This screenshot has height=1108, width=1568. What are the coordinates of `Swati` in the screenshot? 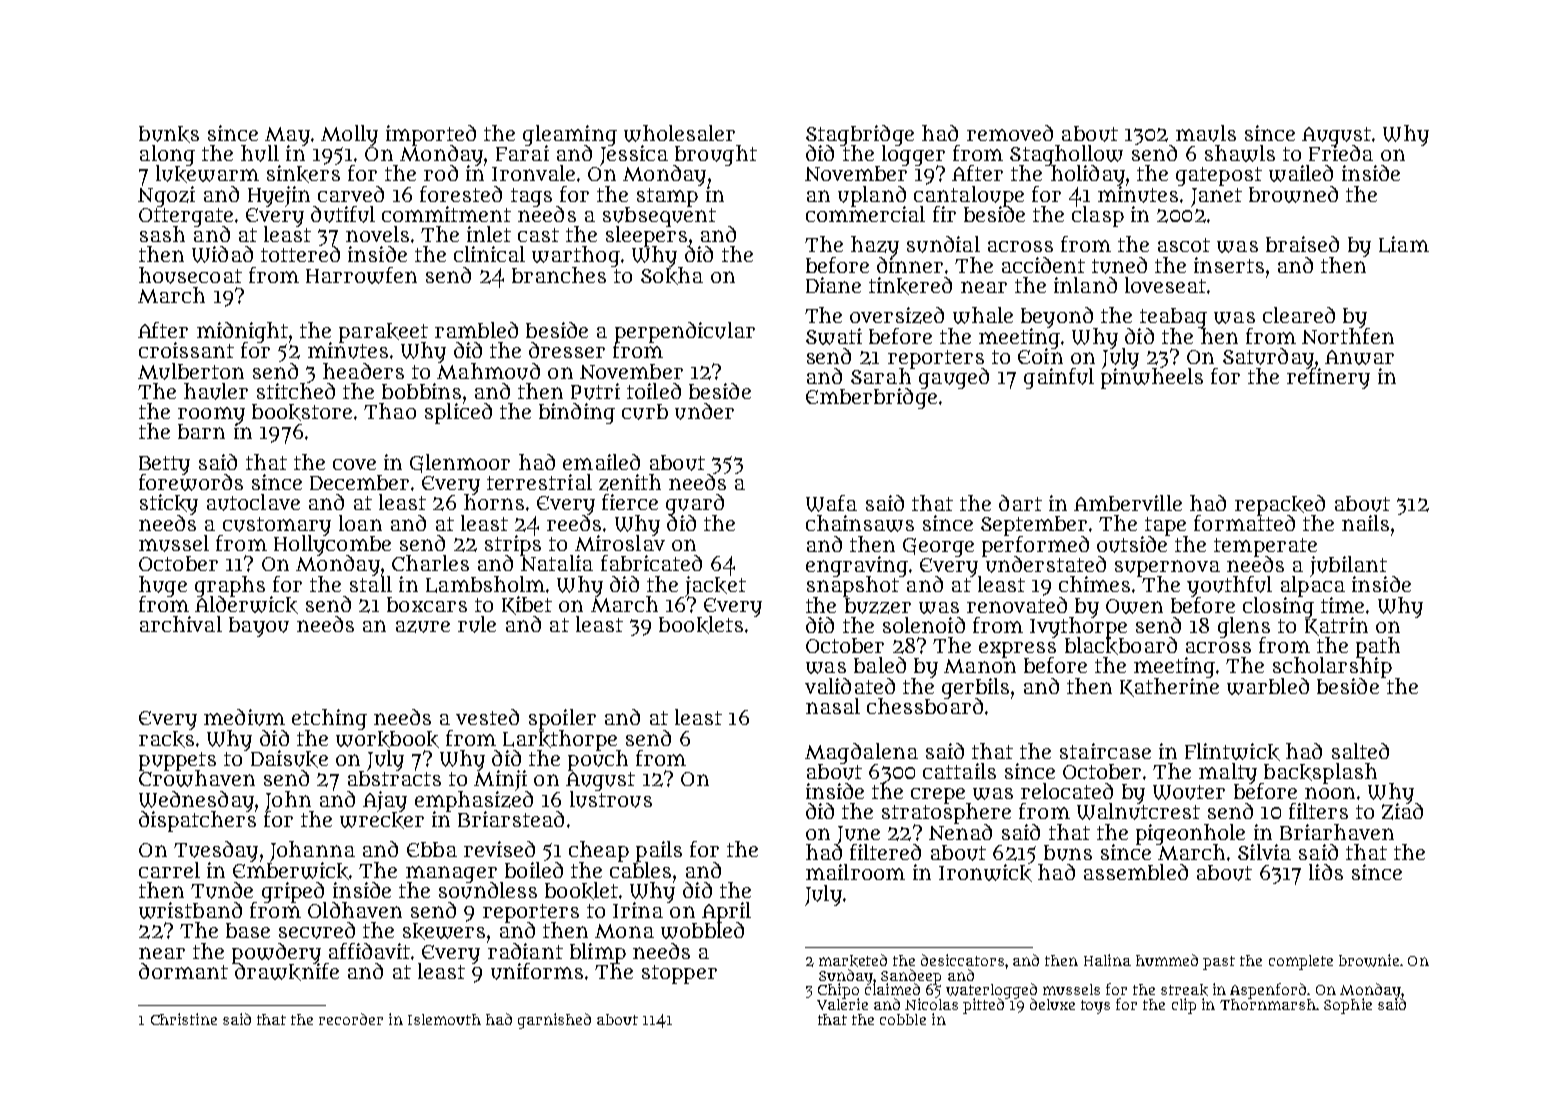 It's located at (834, 336).
